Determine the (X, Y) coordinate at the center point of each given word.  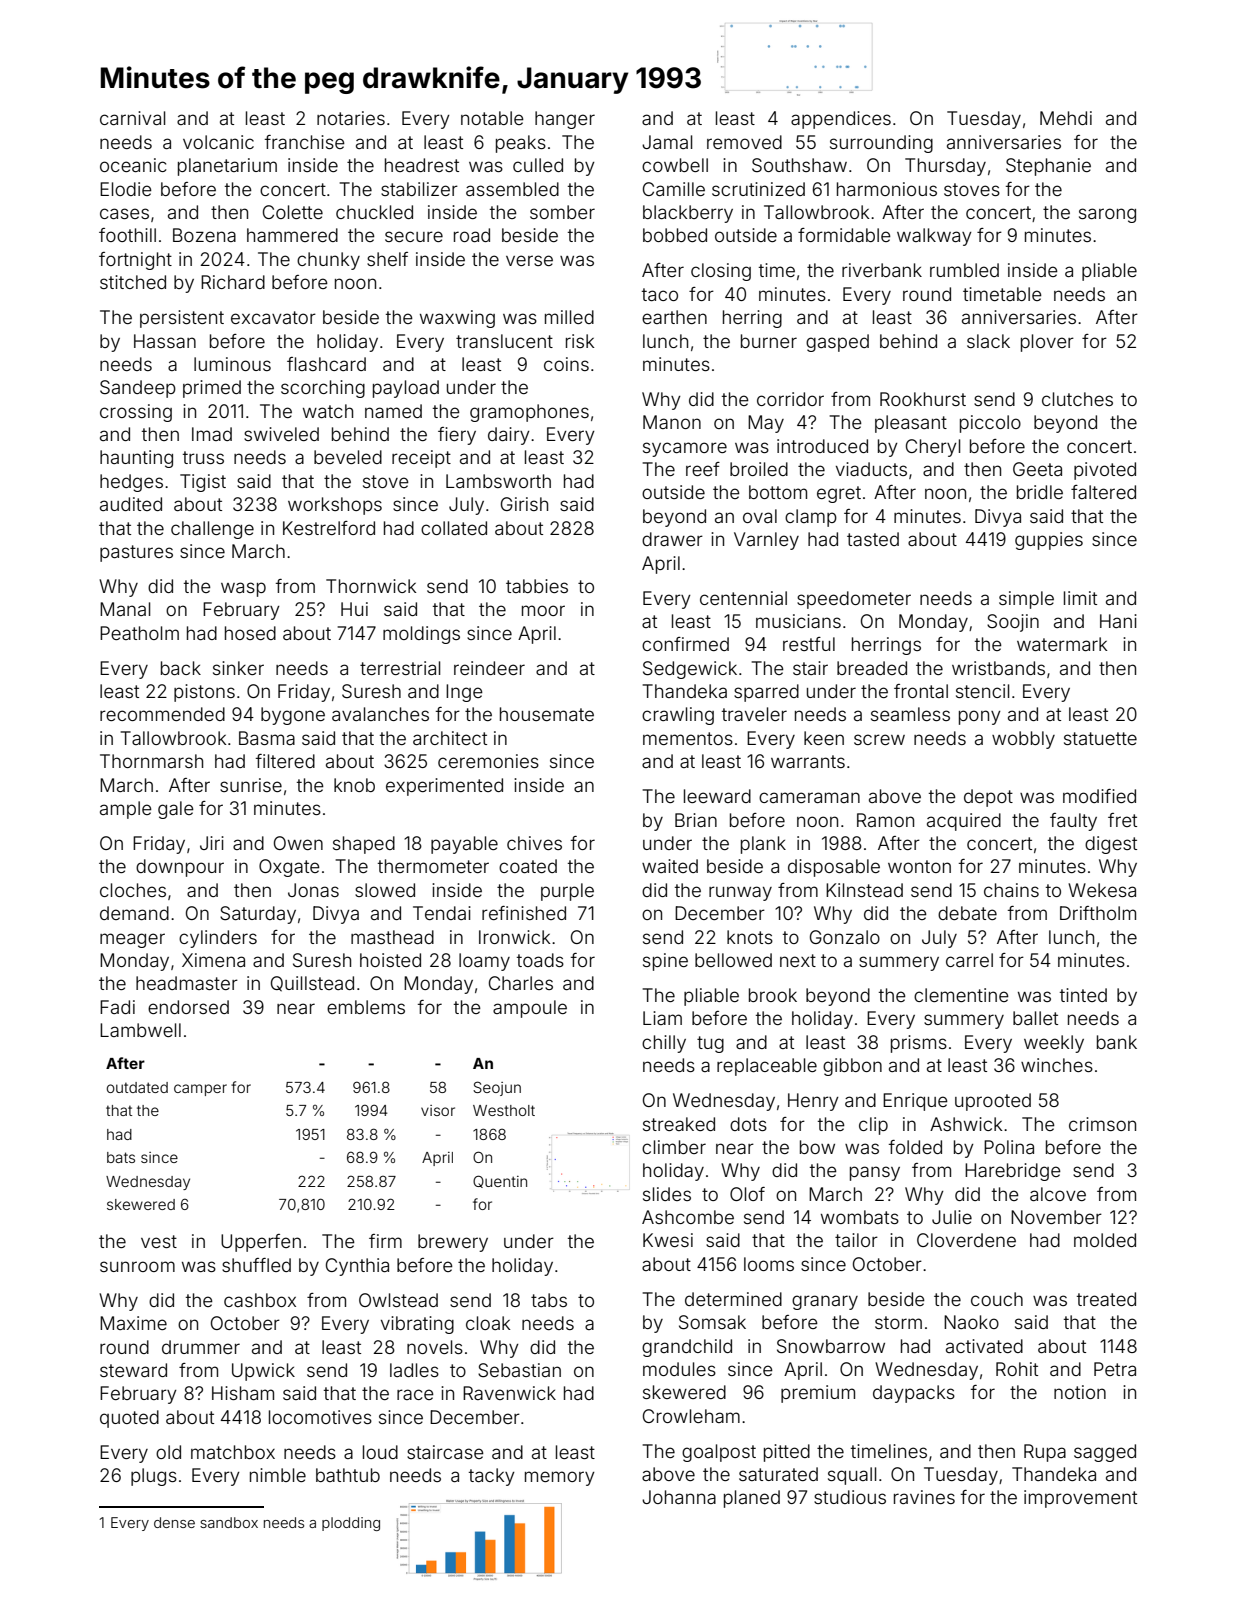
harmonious (887, 189)
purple (567, 892)
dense (174, 1522)
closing (721, 272)
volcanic (218, 142)
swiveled (281, 434)
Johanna (679, 1497)
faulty (1073, 822)
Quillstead (312, 984)
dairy (509, 436)
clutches (1077, 399)
